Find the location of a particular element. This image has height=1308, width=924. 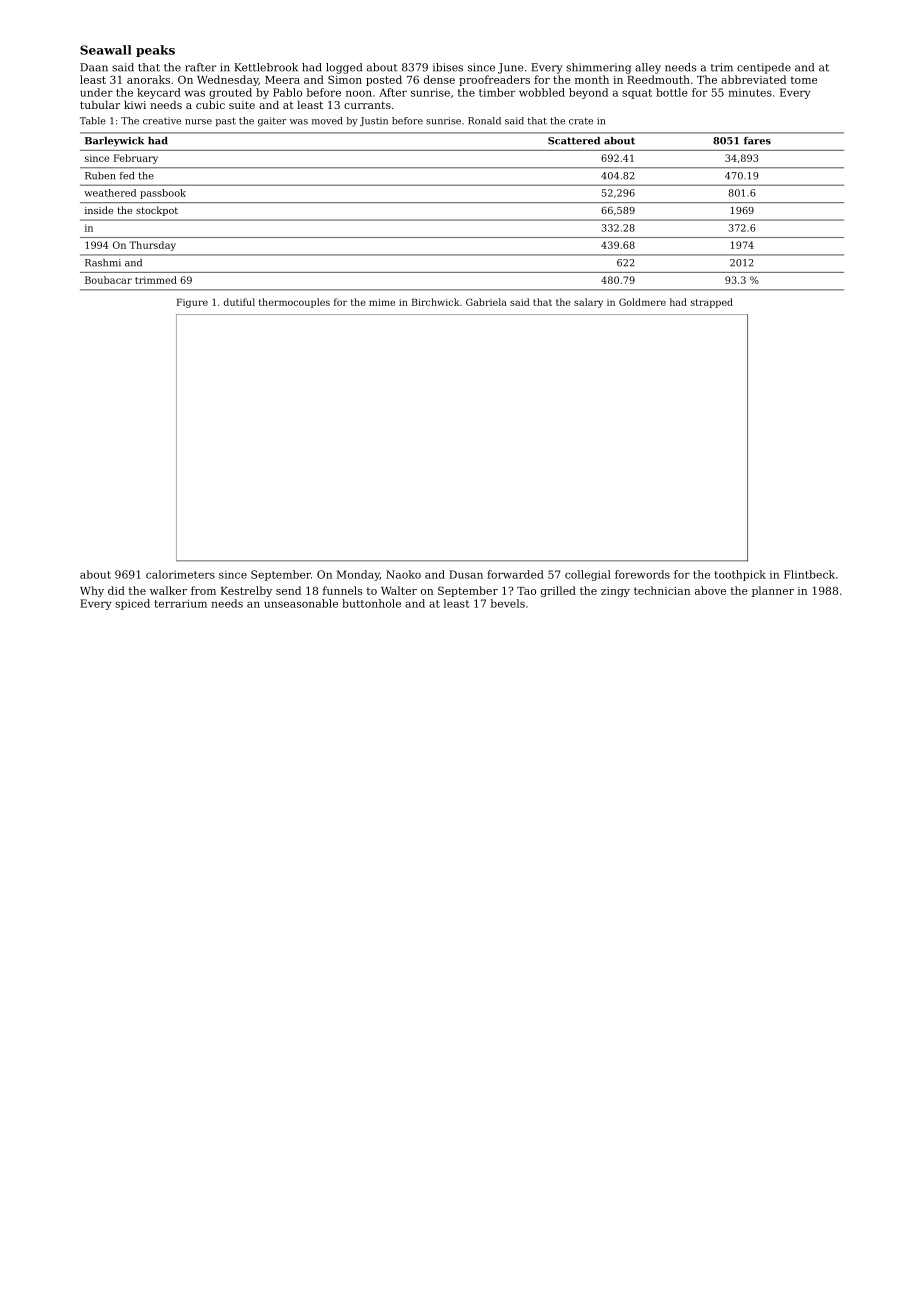

strapped is located at coordinates (712, 303).
